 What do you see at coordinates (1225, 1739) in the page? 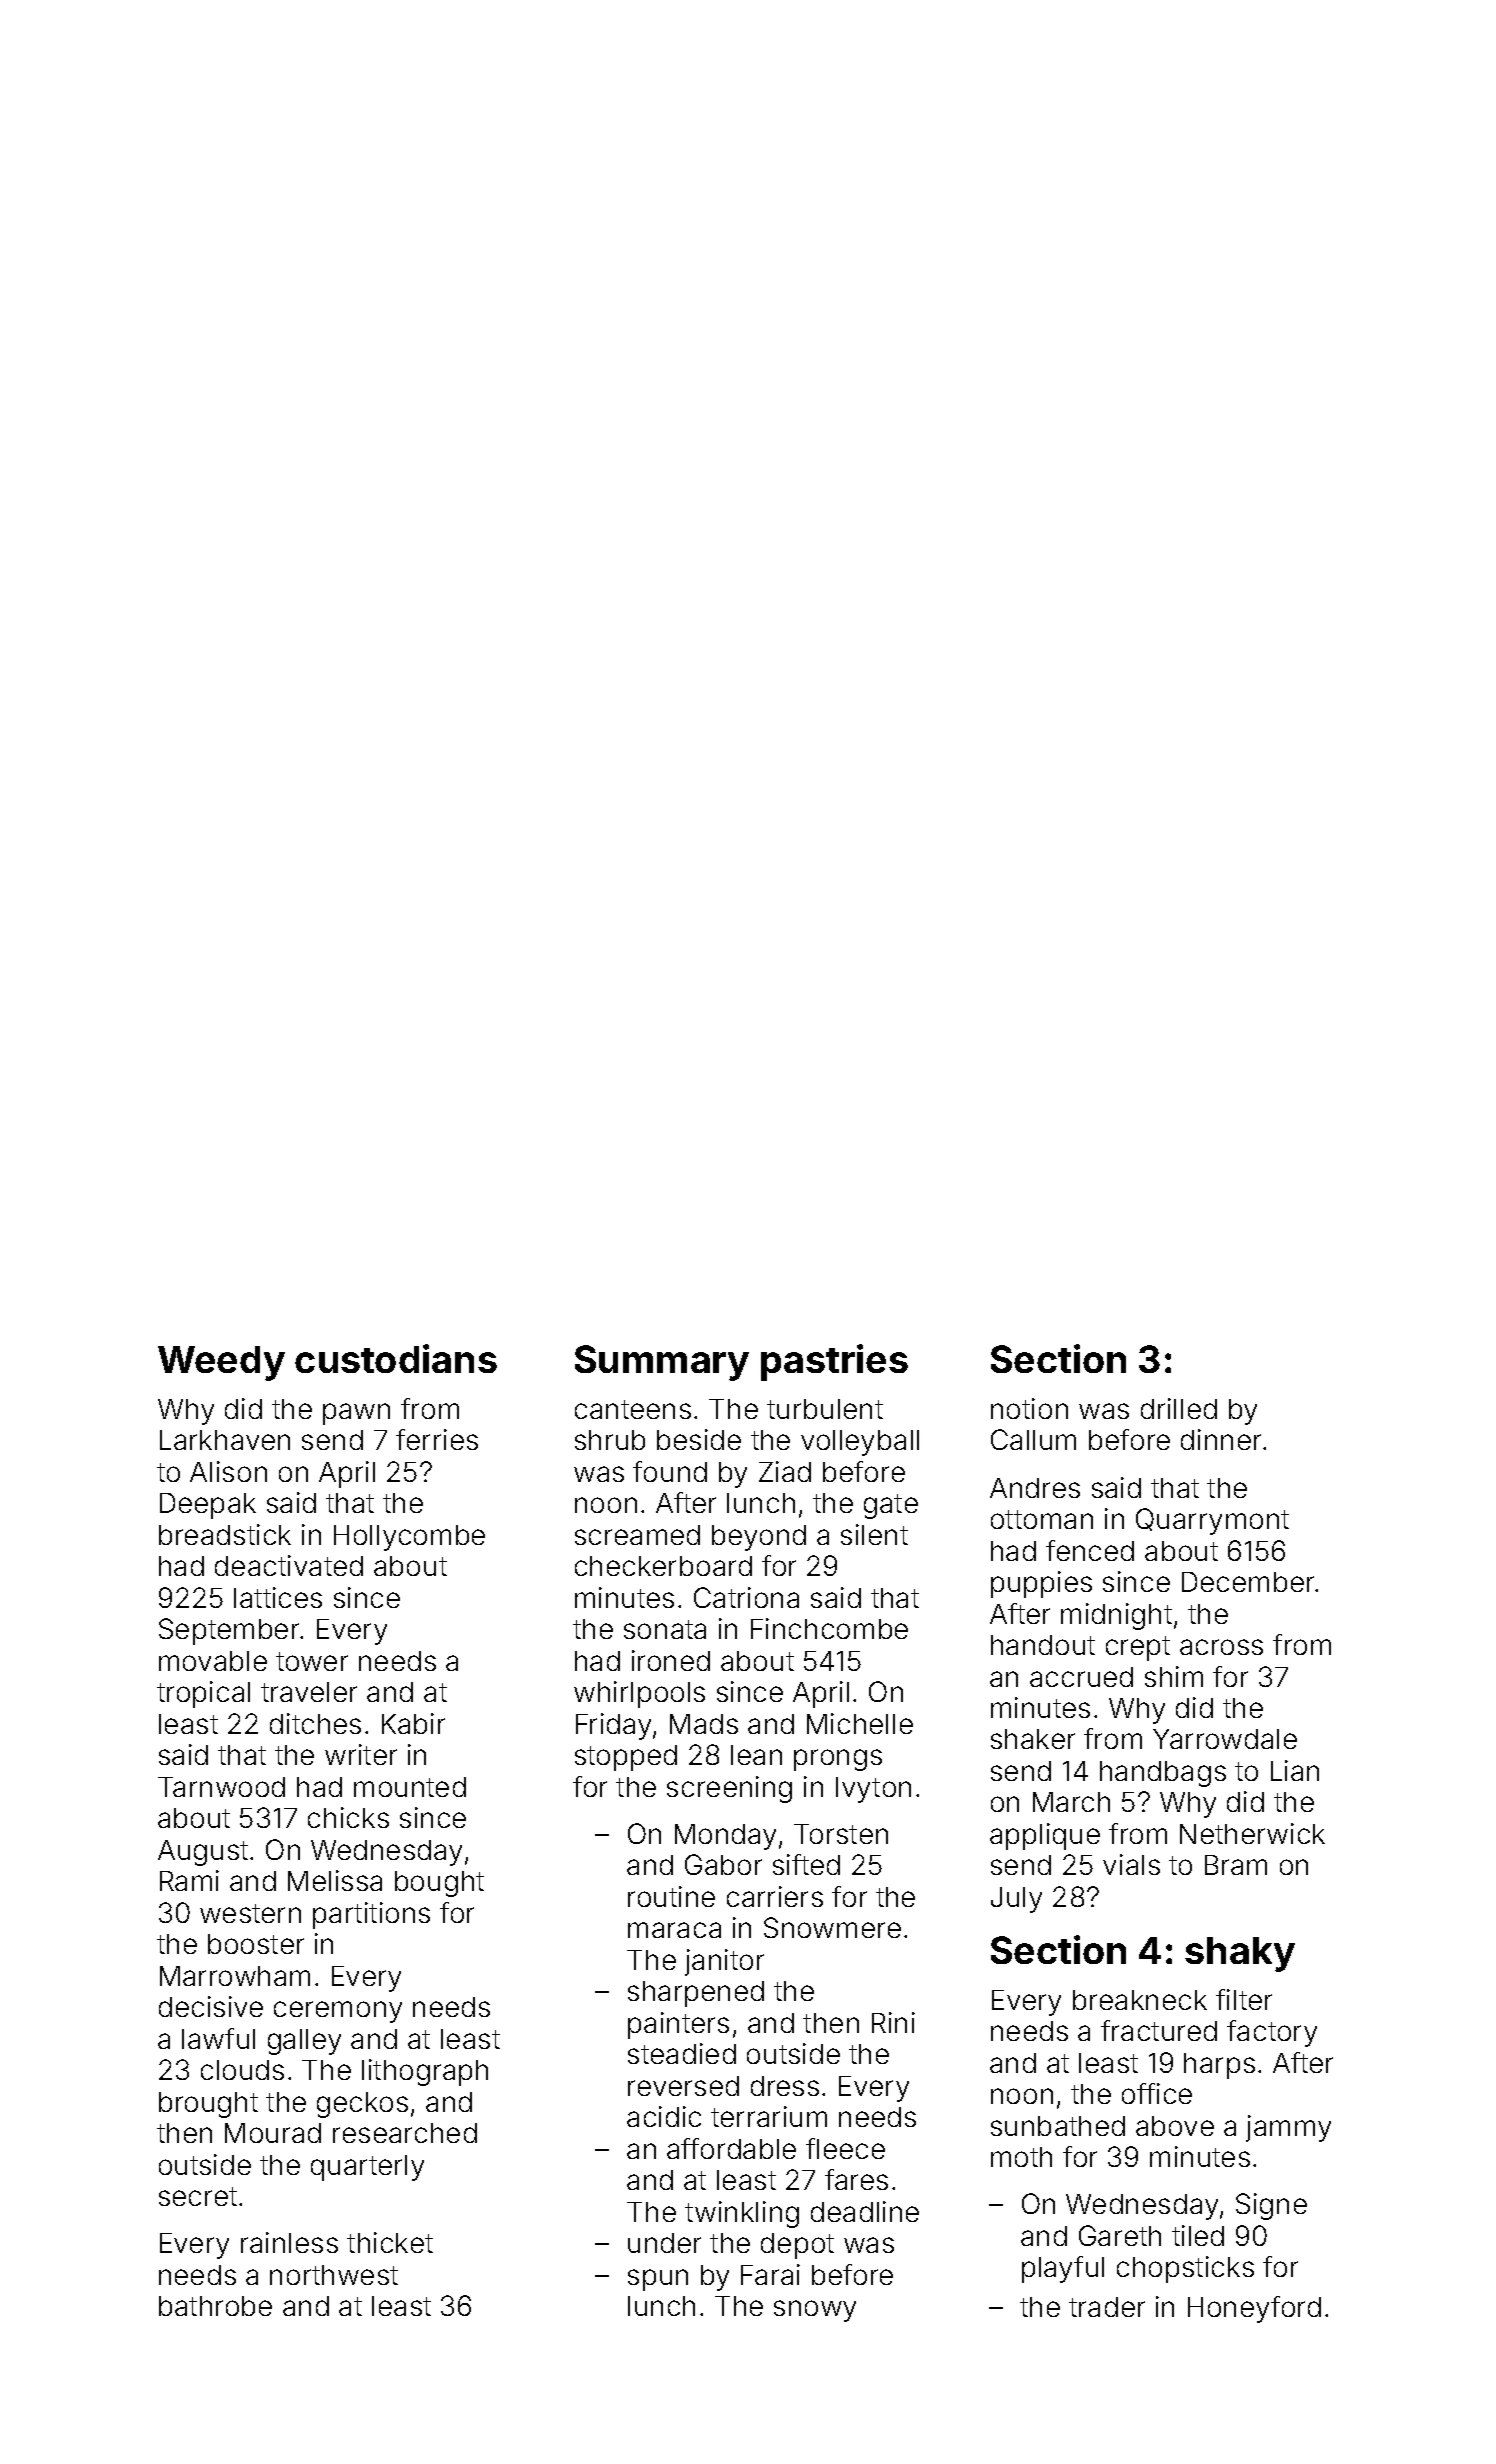
I see `Yarrowdale` at bounding box center [1225, 1739].
